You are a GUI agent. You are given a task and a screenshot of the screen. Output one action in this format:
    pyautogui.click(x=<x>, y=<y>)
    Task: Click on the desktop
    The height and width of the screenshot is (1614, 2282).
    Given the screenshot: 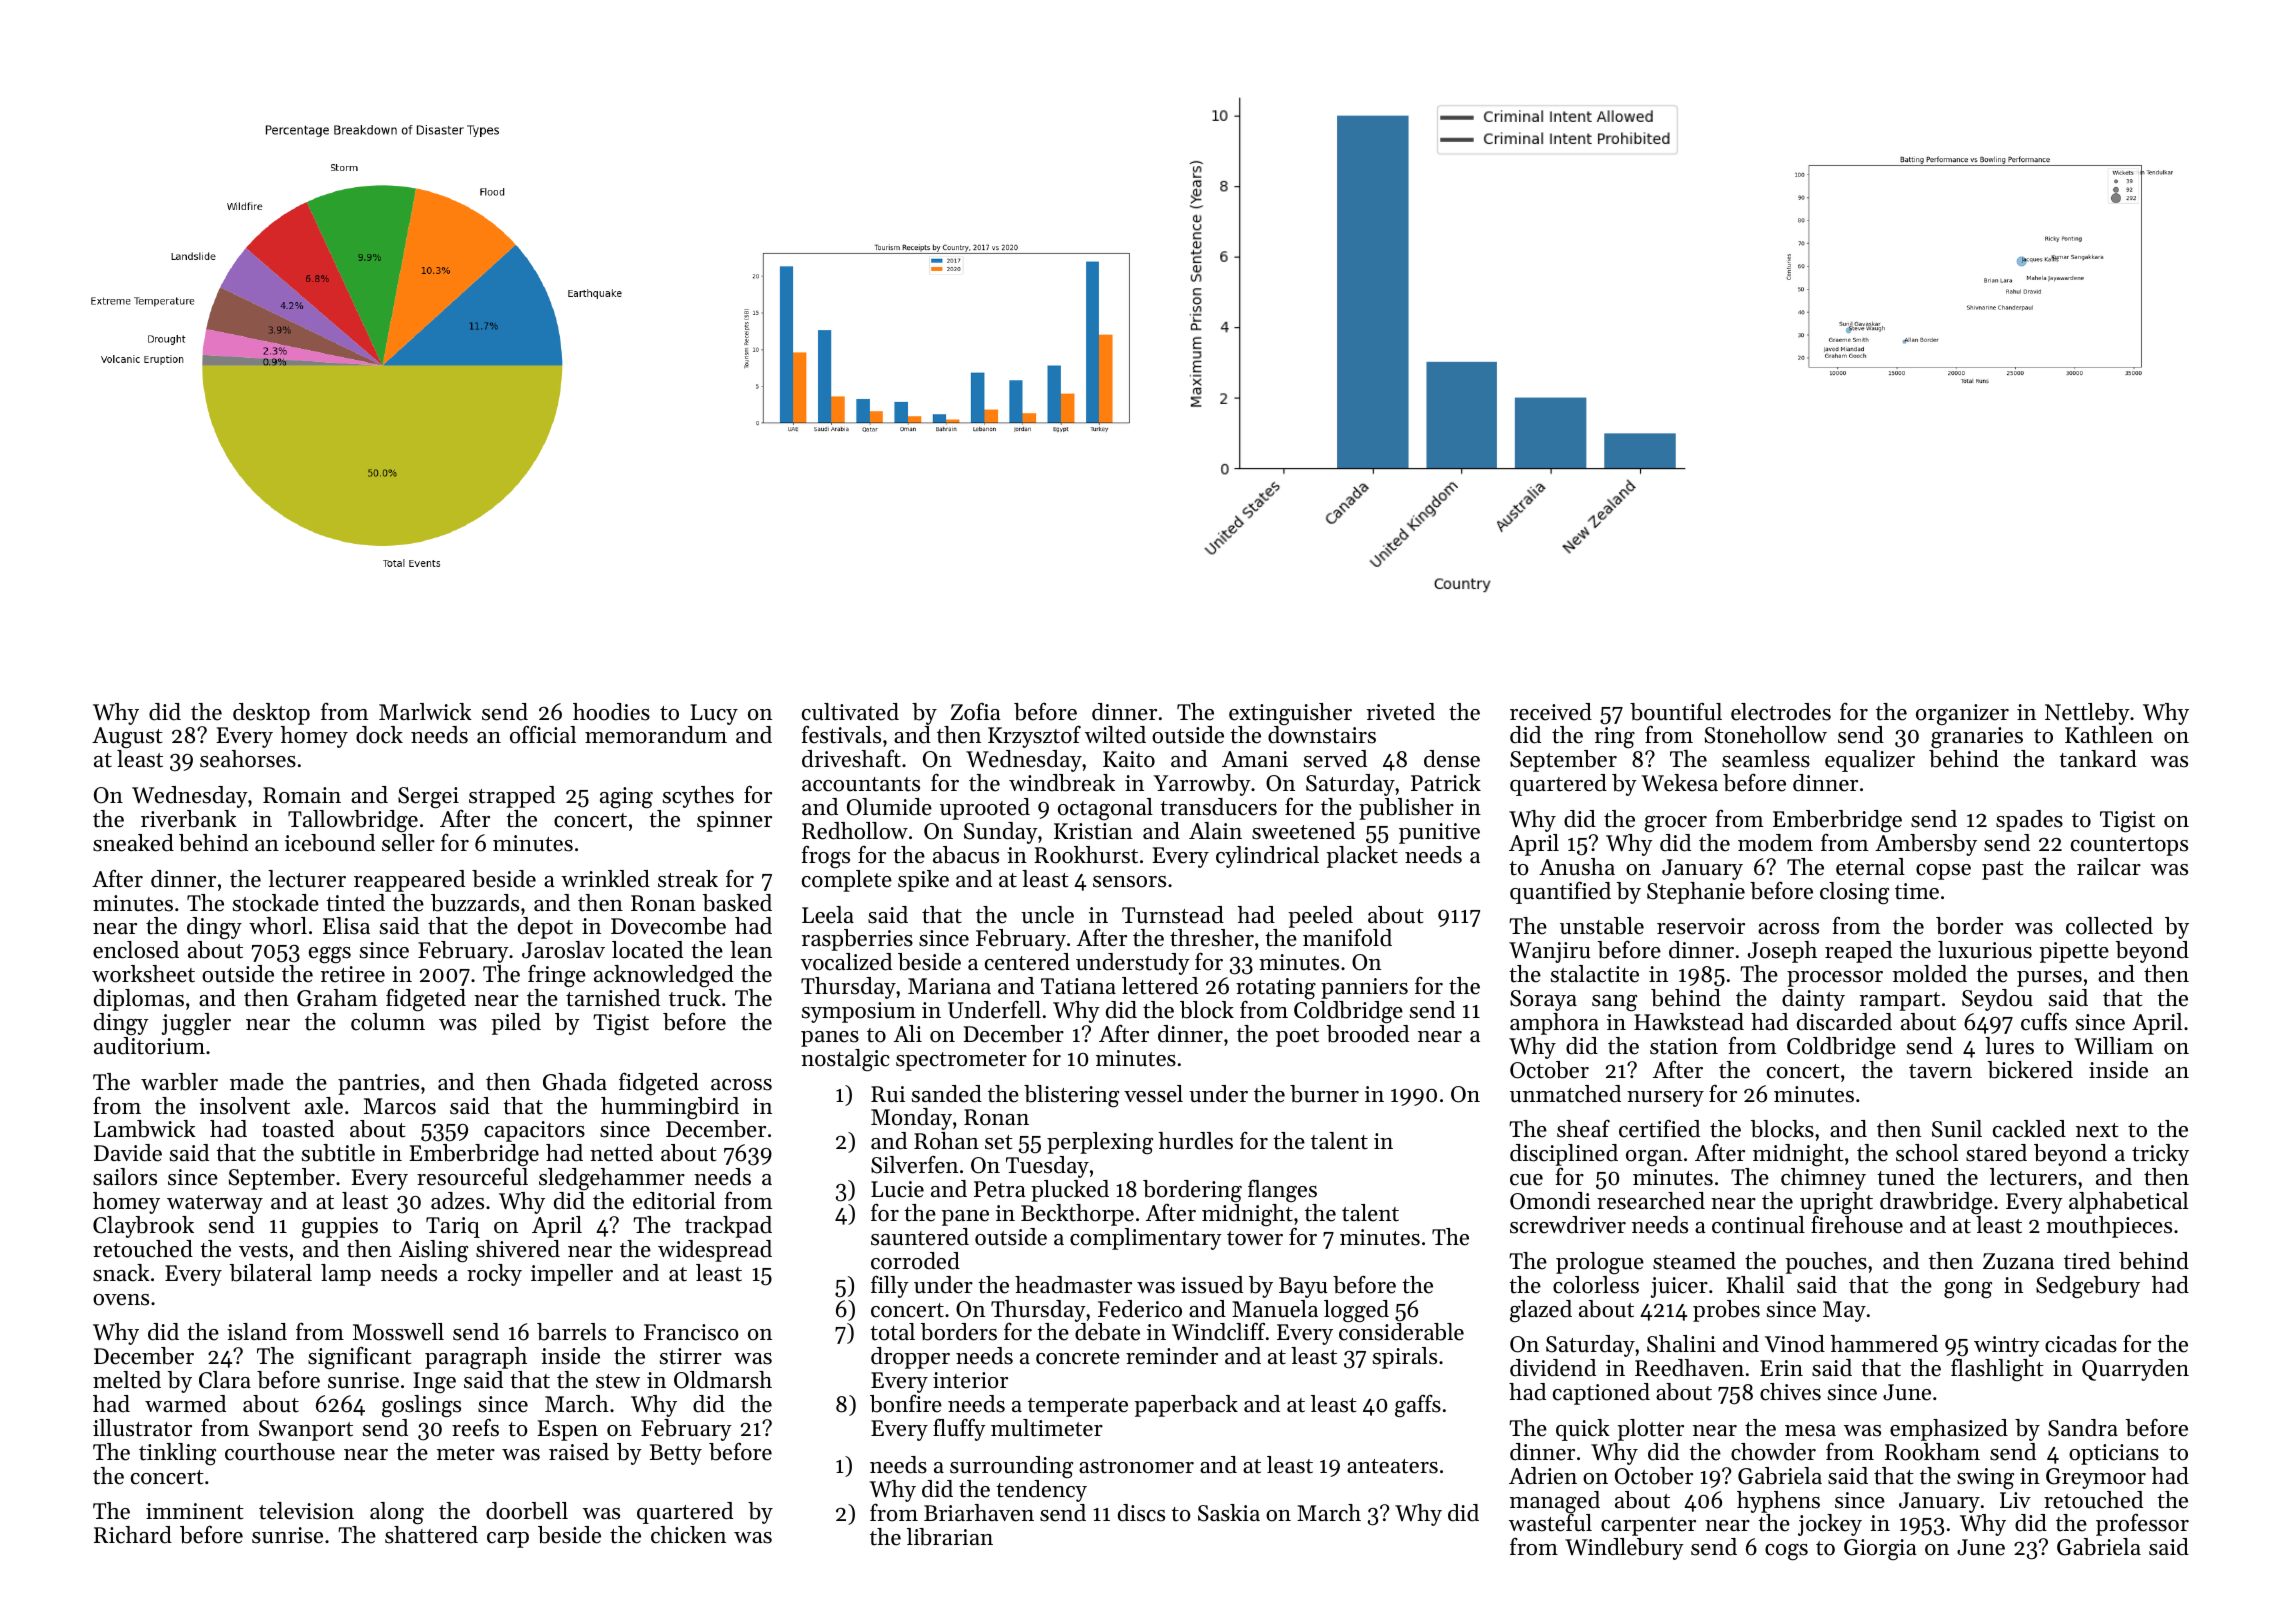 What is the action you would take?
    pyautogui.click(x=271, y=714)
